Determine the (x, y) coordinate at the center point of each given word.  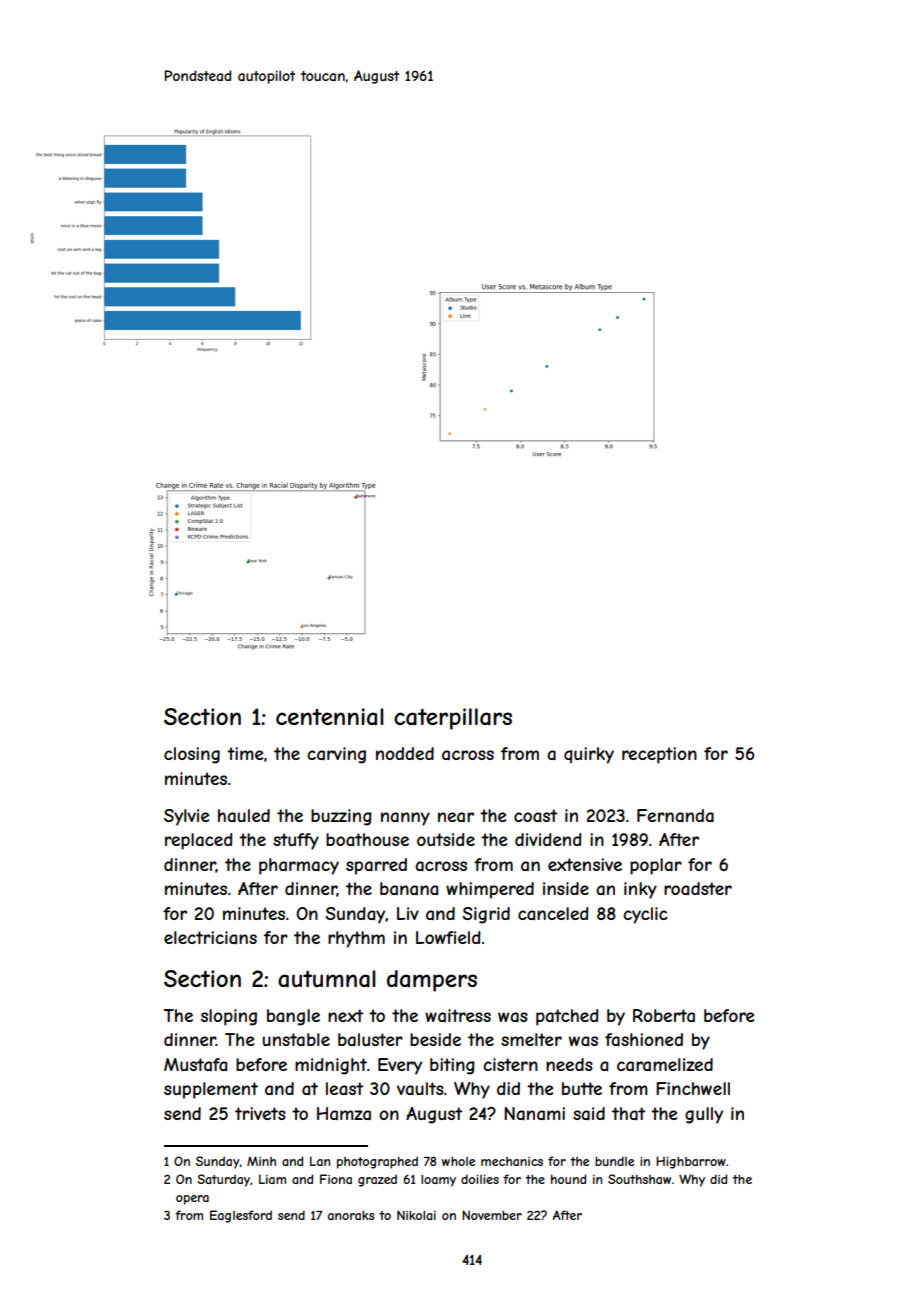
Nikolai (416, 1215)
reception (659, 755)
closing (192, 755)
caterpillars (453, 719)
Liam (272, 1179)
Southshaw (639, 1179)
